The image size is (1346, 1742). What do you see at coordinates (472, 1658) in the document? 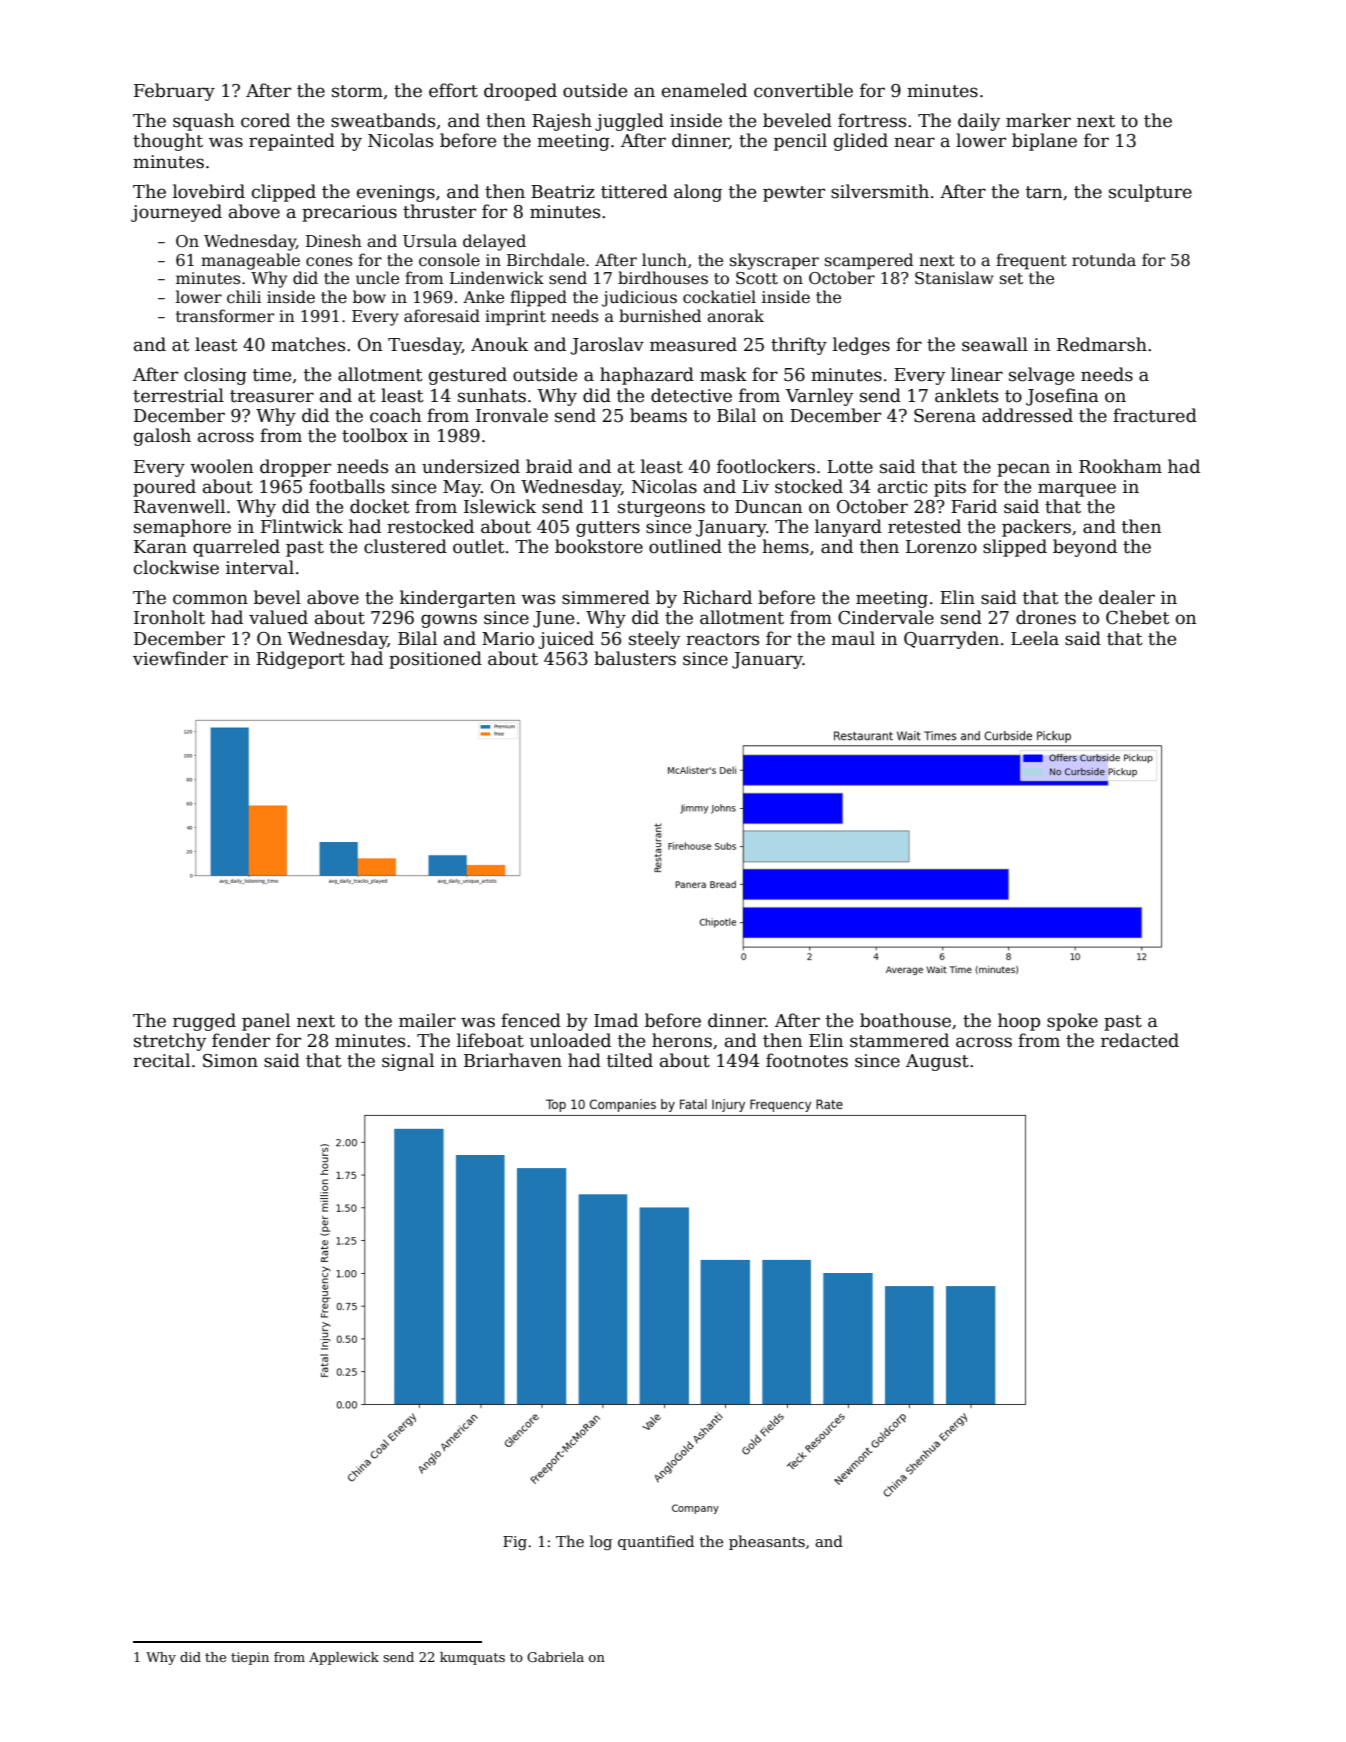
I see `kumquats` at bounding box center [472, 1658].
